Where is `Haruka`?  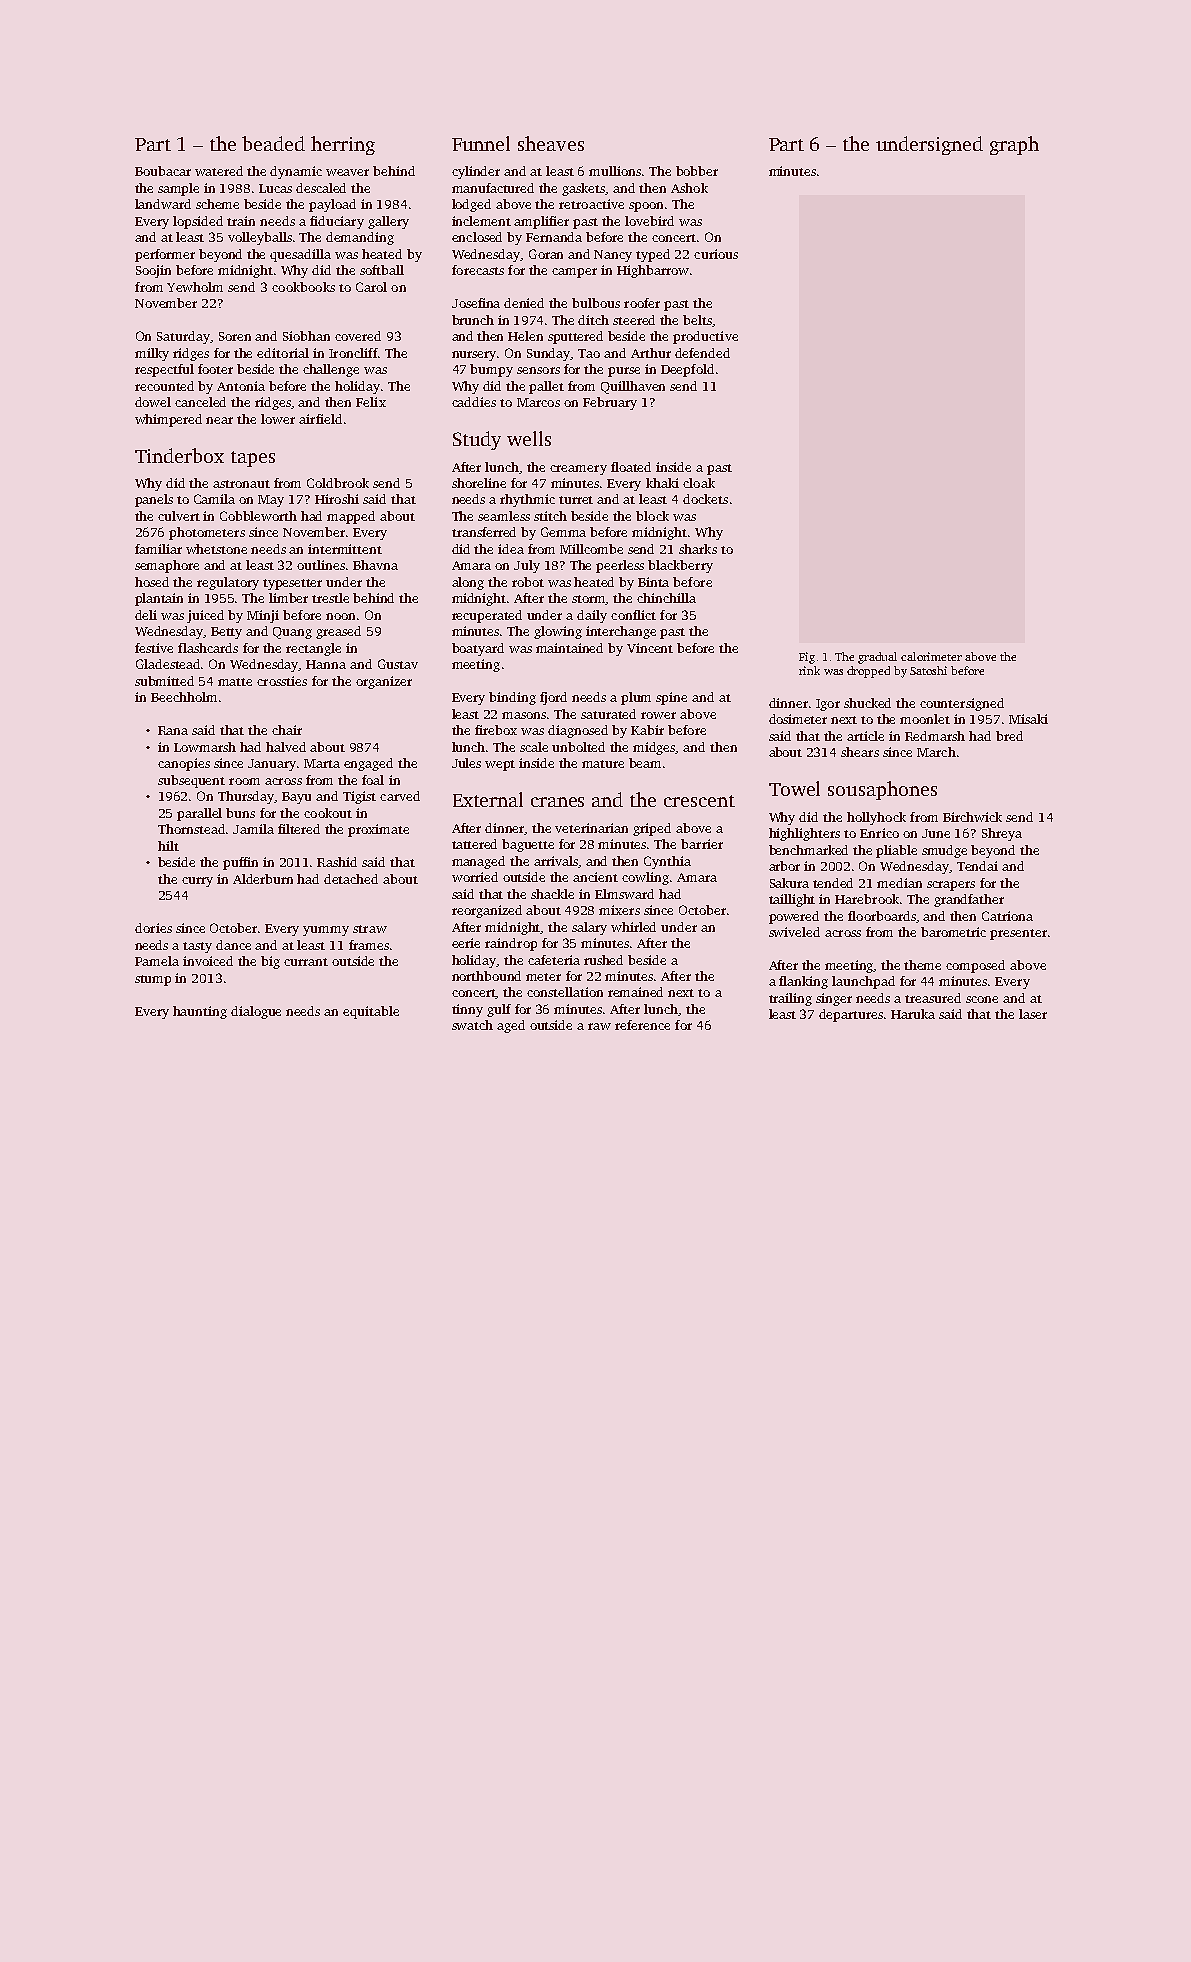 Haruka is located at coordinates (913, 1014).
